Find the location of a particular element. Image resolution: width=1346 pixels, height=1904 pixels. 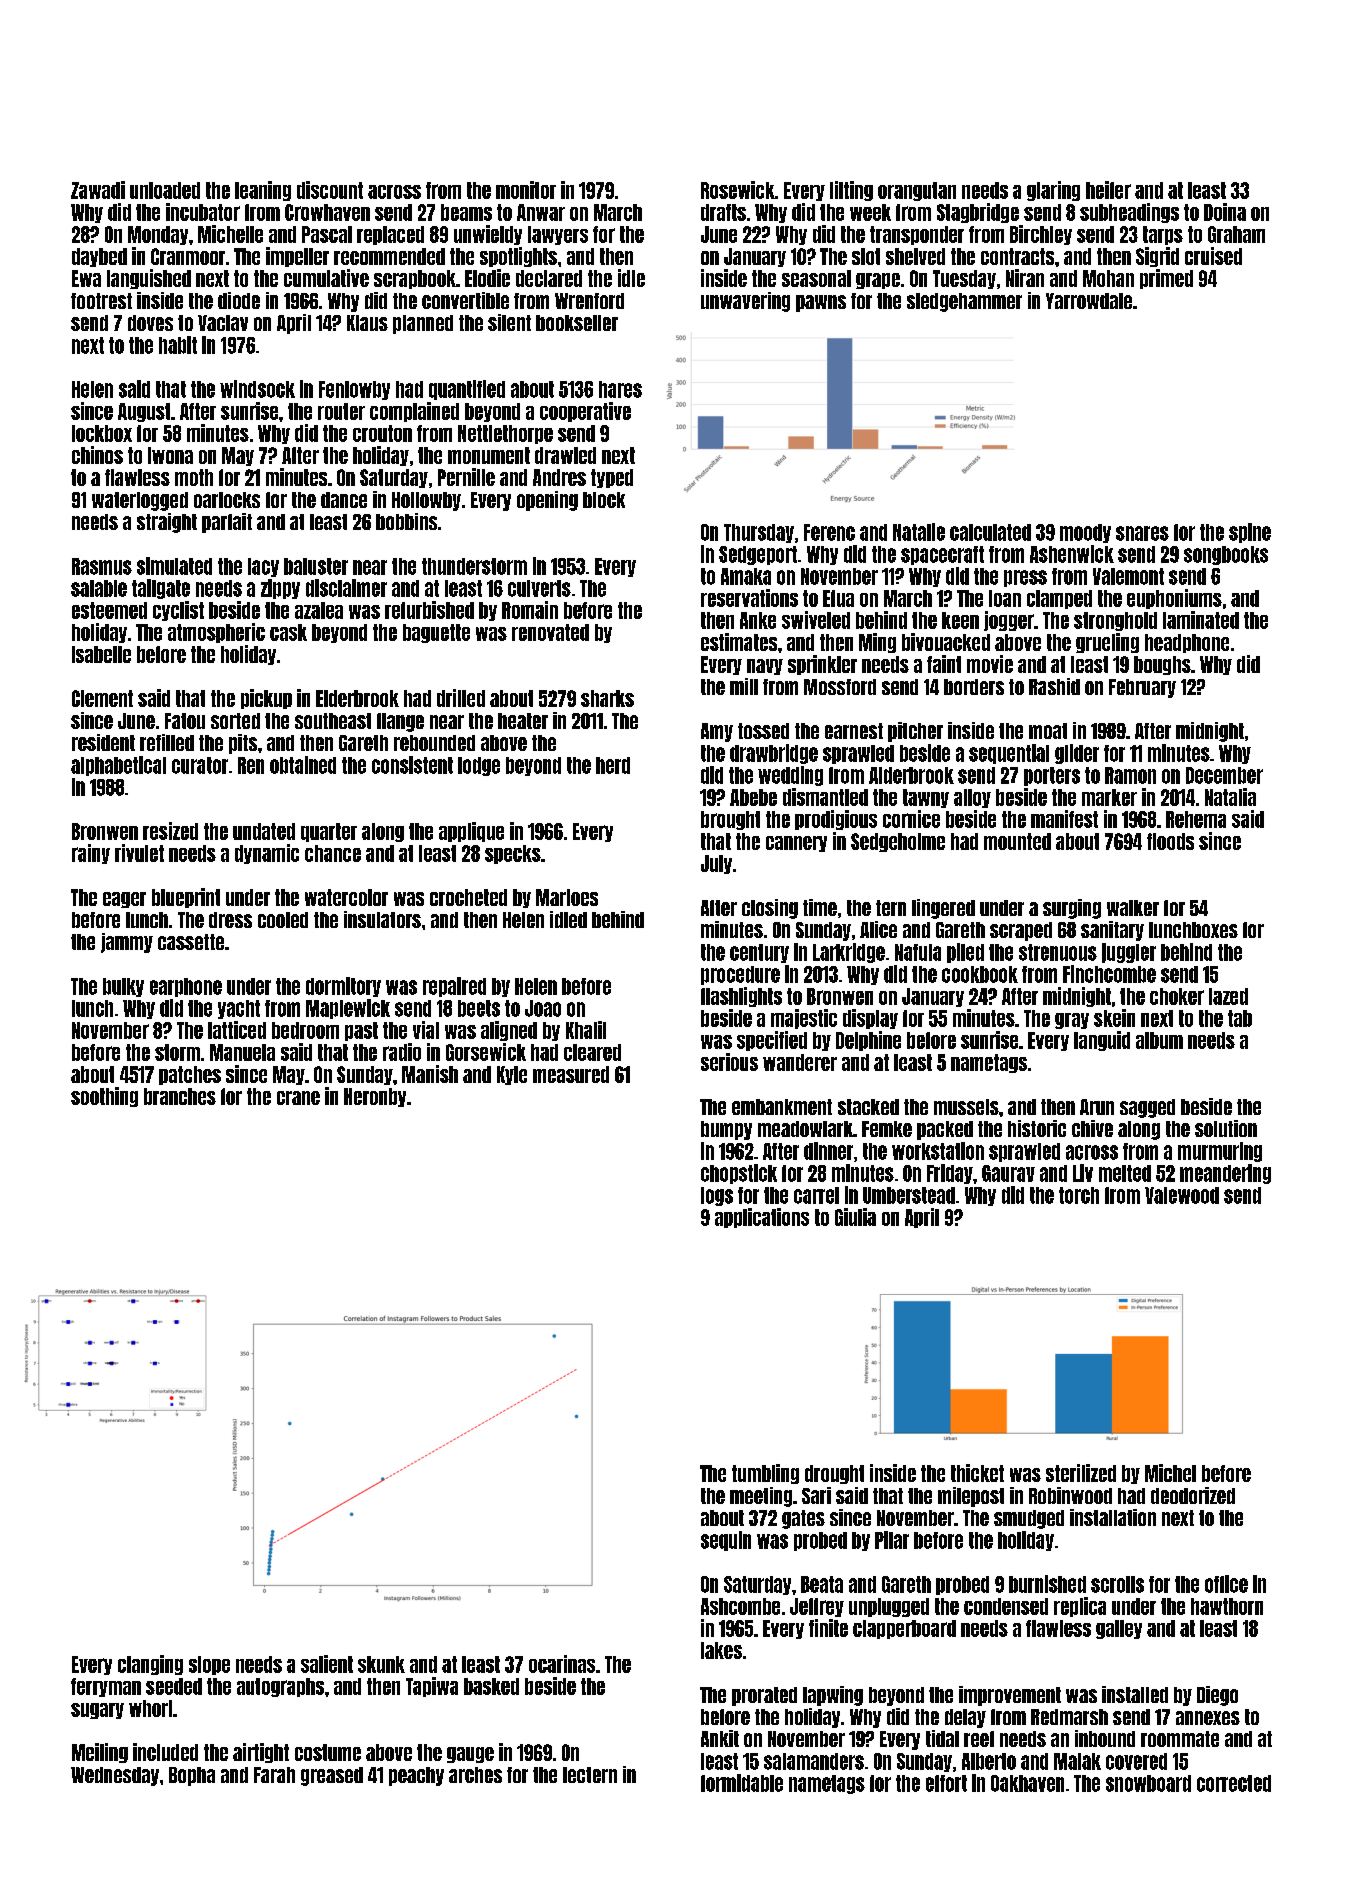

arches is located at coordinates (475, 1775).
